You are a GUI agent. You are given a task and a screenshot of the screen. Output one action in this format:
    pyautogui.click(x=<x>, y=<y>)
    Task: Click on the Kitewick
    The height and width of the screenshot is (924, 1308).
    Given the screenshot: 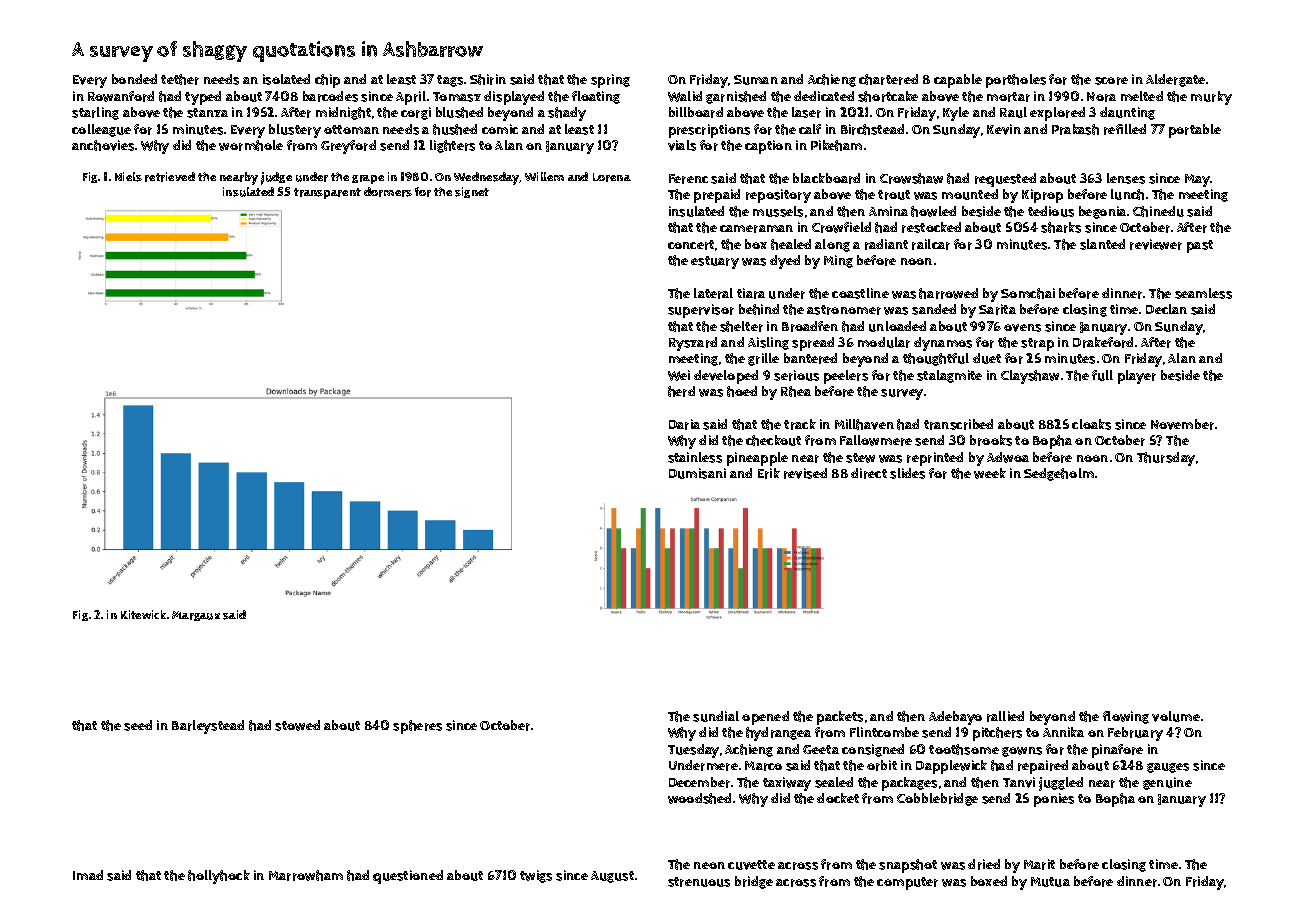 What is the action you would take?
    pyautogui.click(x=143, y=614)
